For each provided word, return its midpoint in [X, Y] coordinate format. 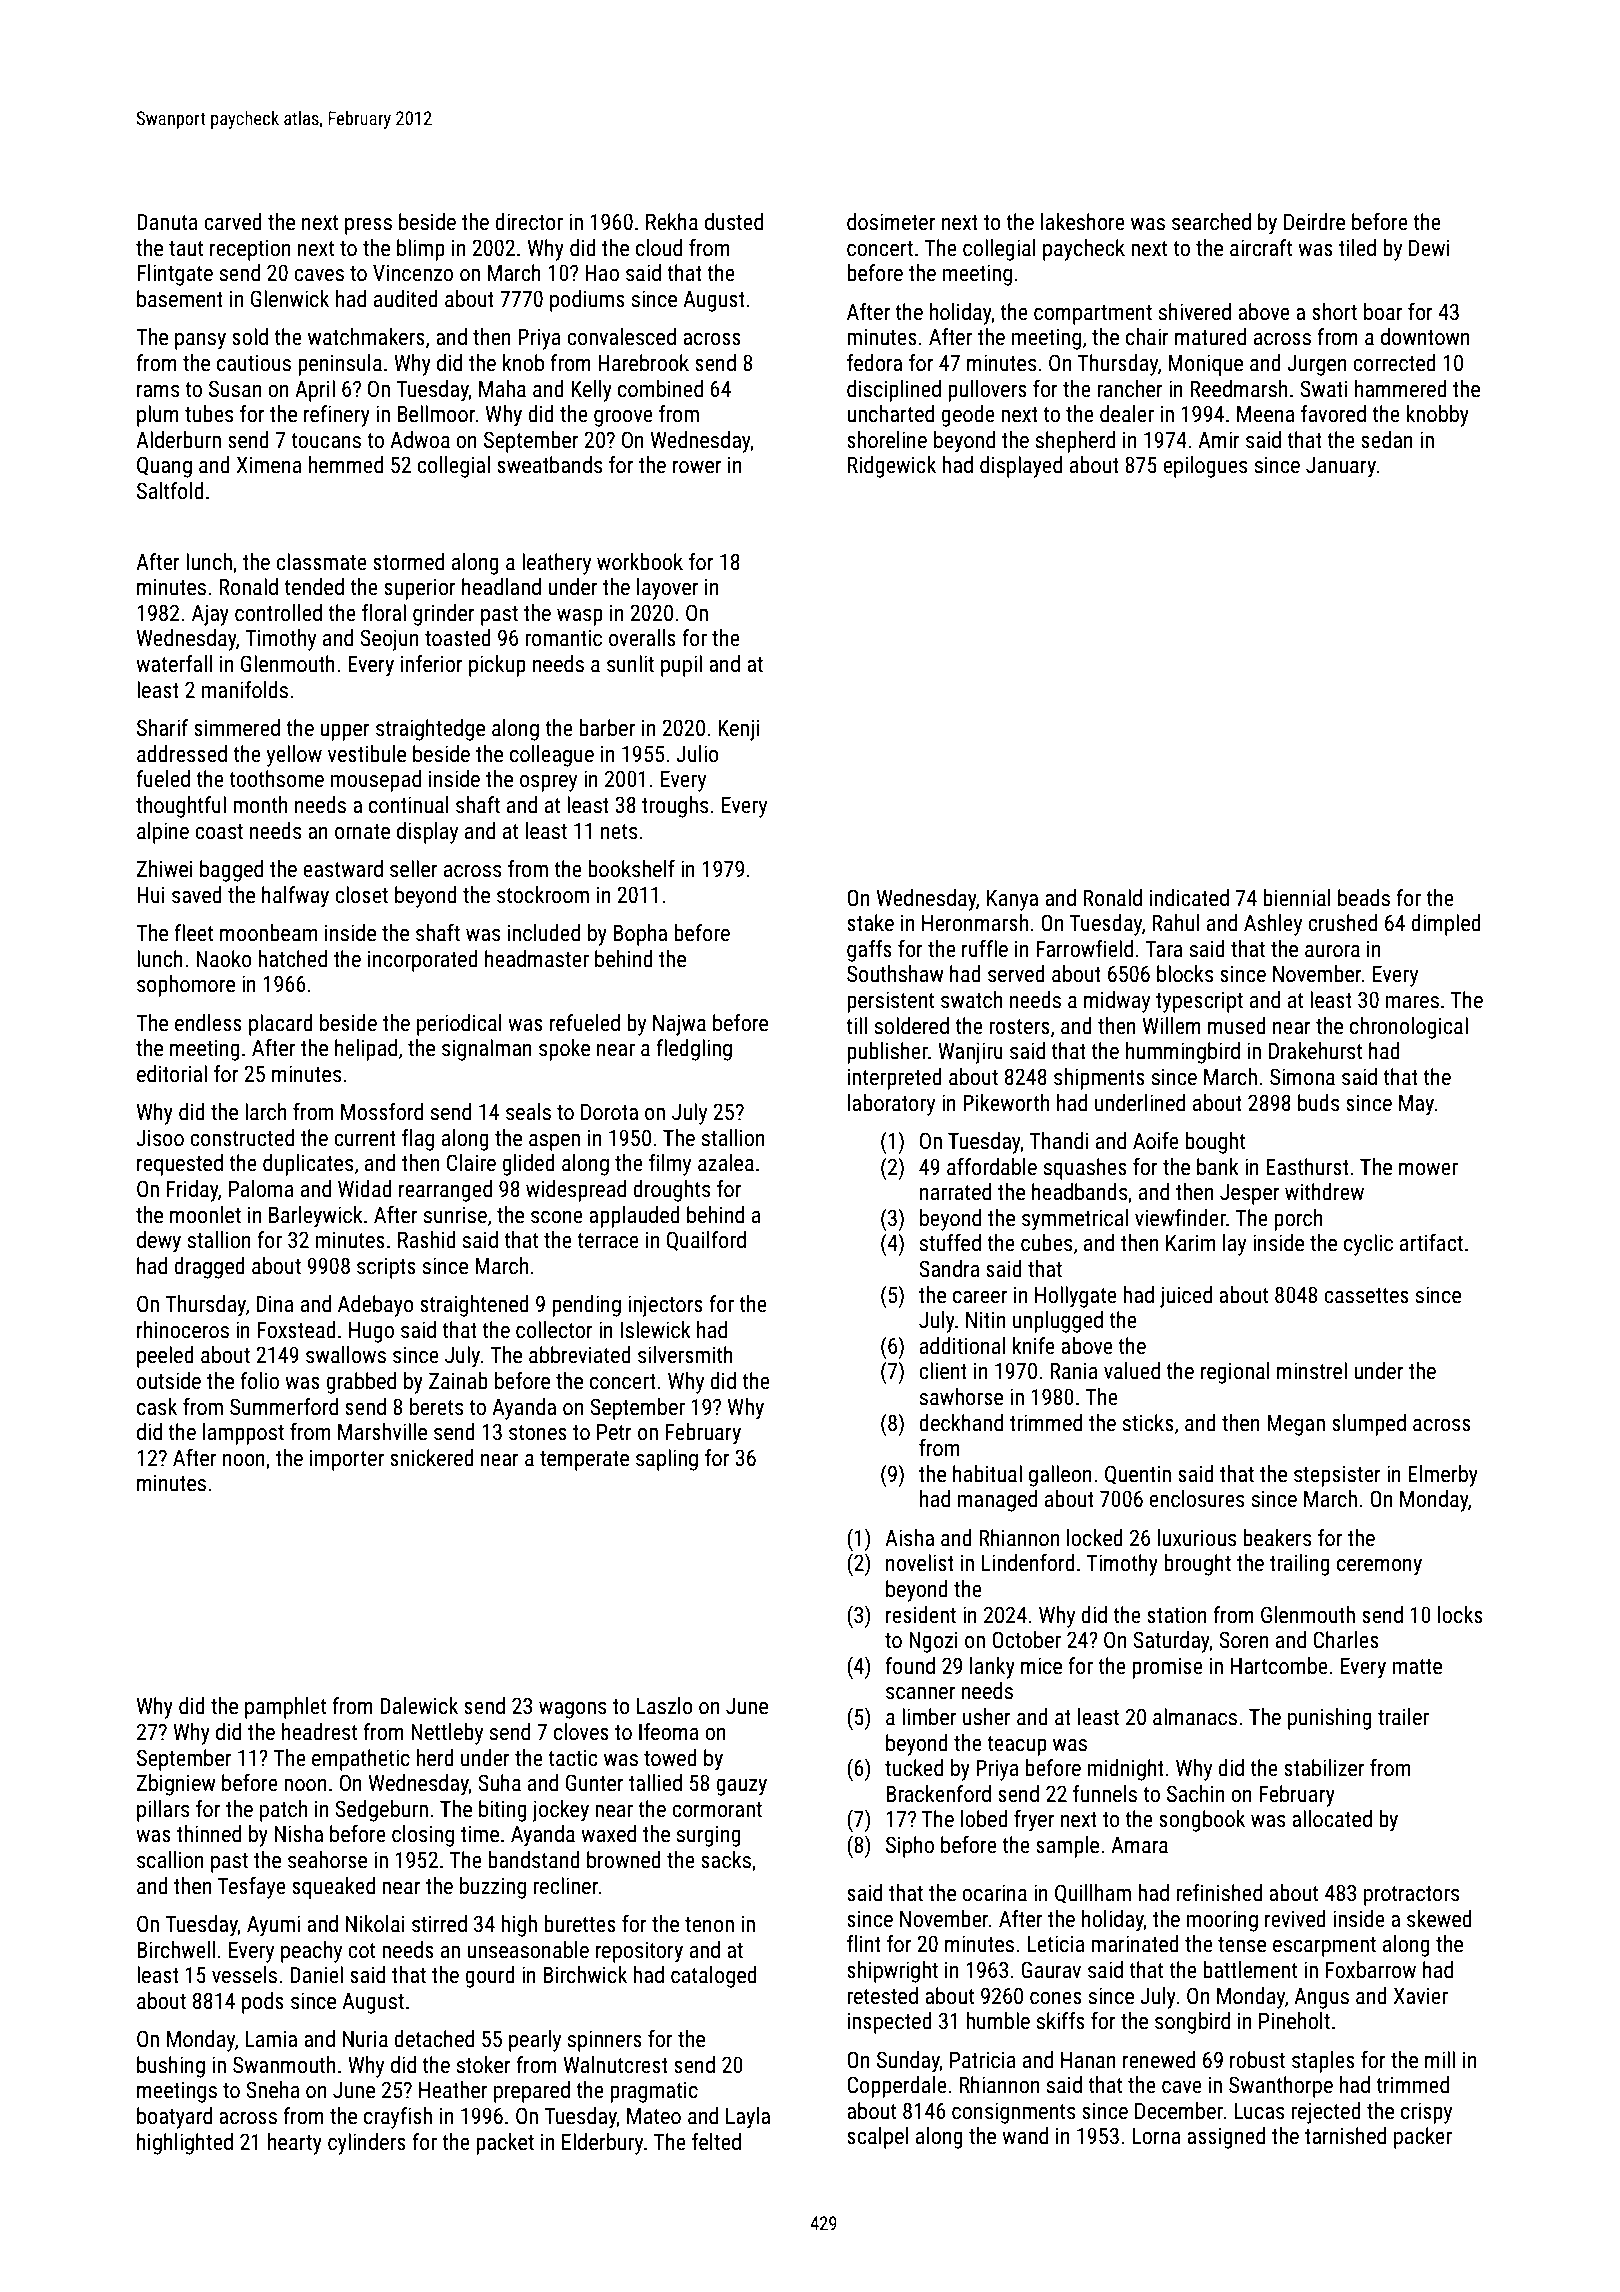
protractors [1411, 1896]
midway [1117, 1002]
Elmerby [1443, 1476]
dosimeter [891, 222]
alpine [163, 833]
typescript [1199, 1002]
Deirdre [1314, 222]
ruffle [985, 949]
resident [921, 1615]
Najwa [679, 1025]
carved [233, 222]
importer [347, 1460]
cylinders [367, 2144]
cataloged [714, 1977]
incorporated [423, 961]
